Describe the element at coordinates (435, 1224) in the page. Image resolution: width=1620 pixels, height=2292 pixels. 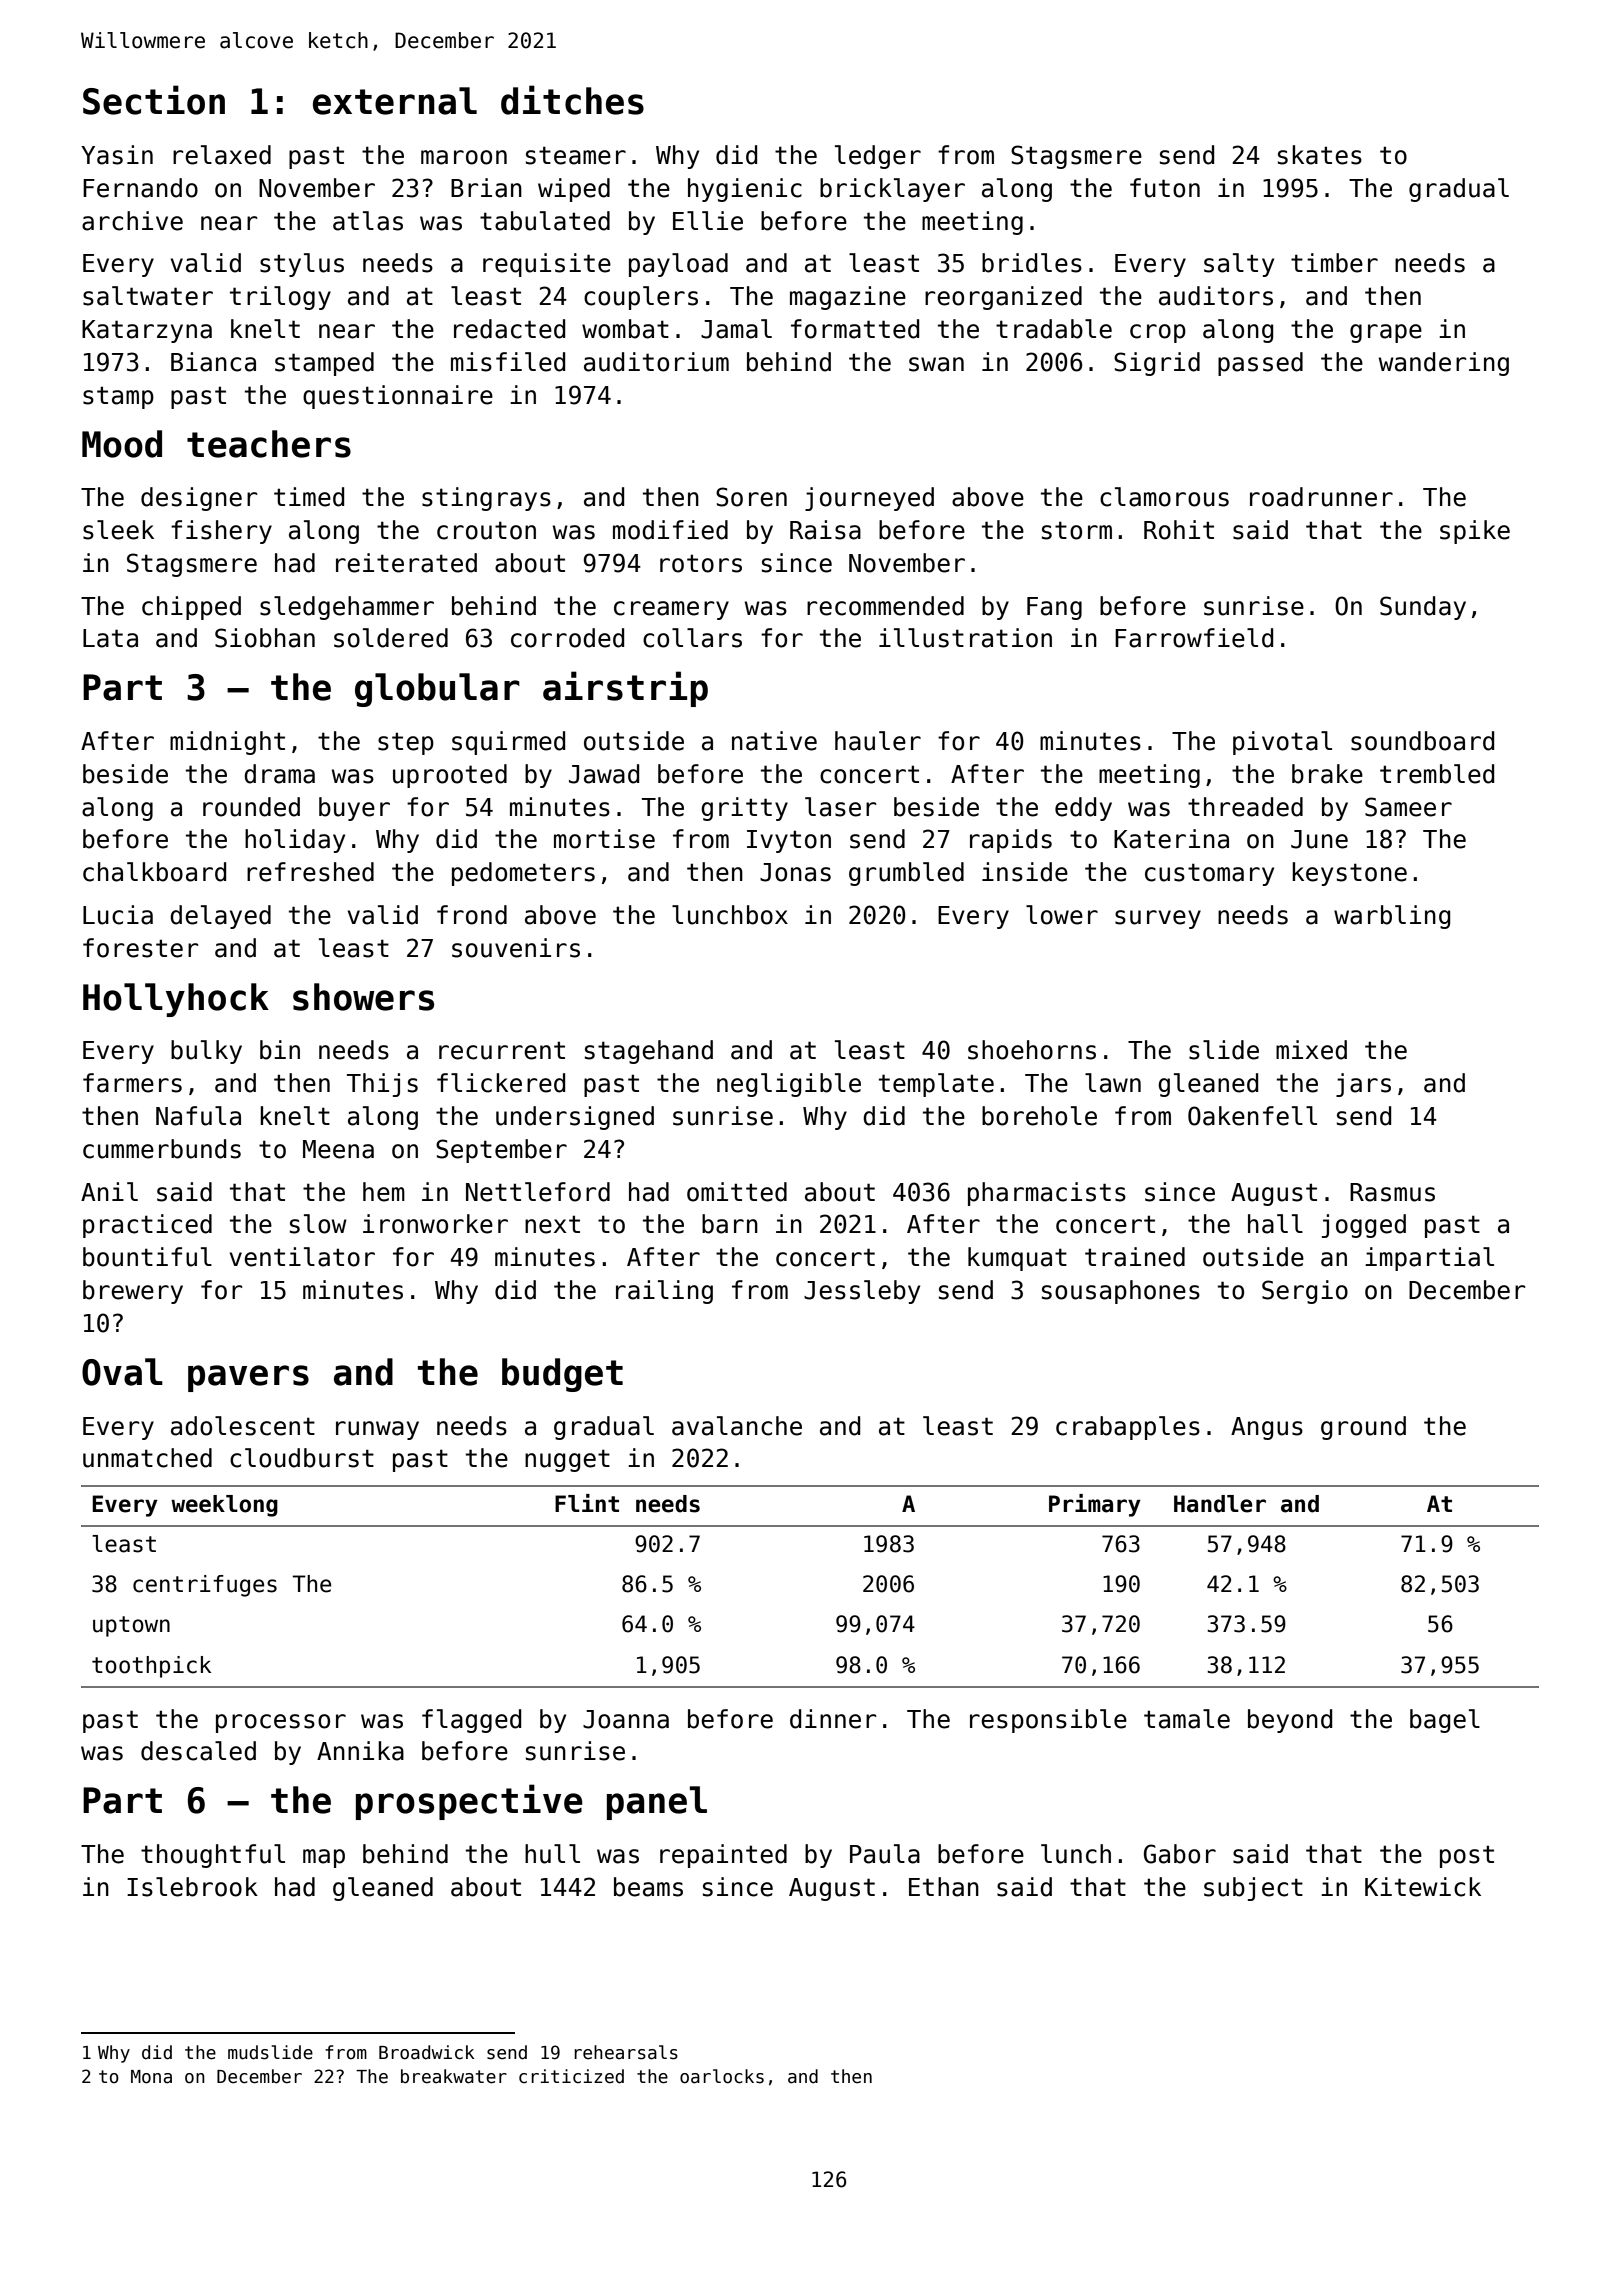
I see `ironworker` at that location.
